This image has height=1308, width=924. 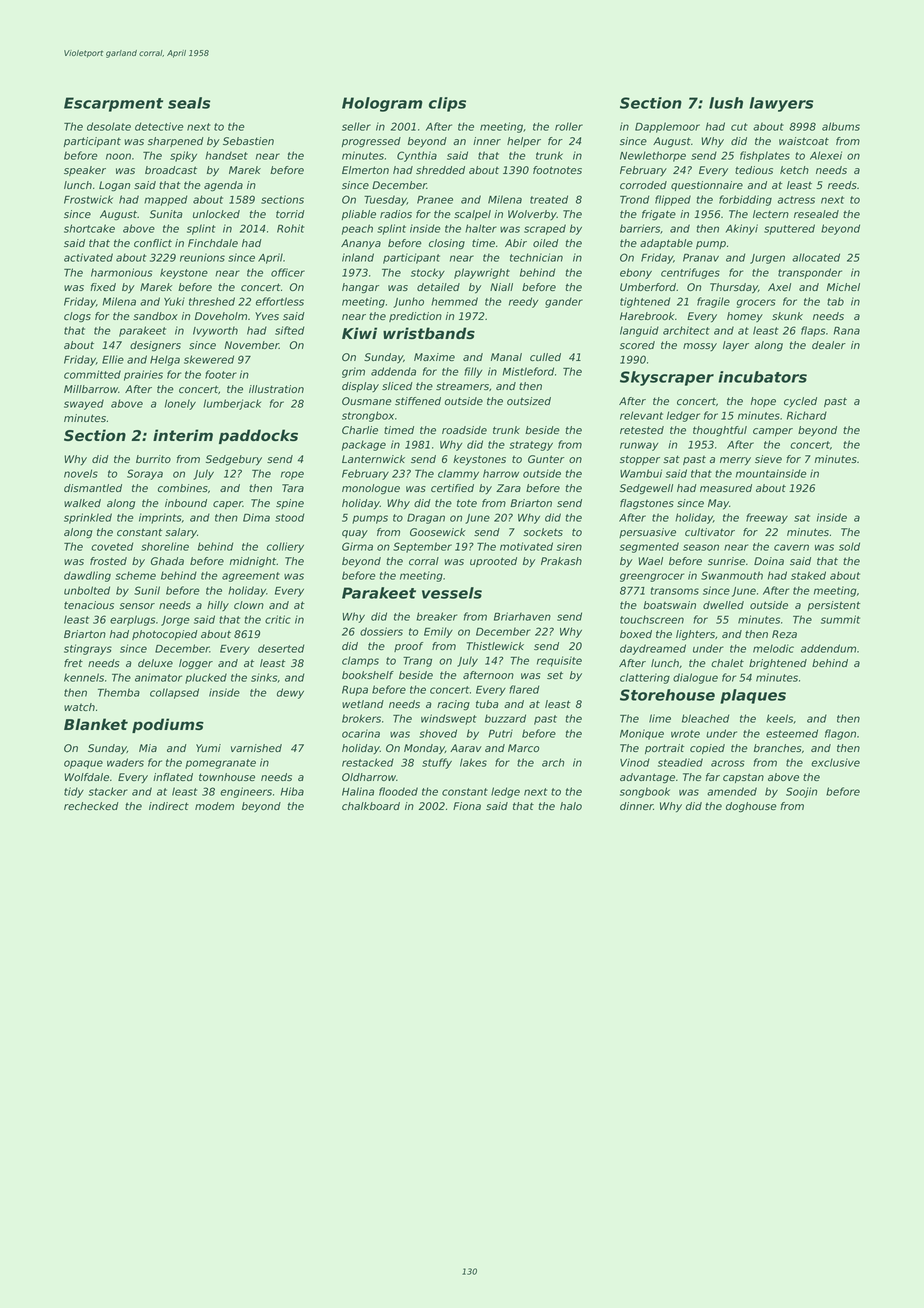 I want to click on certified, so click(x=452, y=488).
